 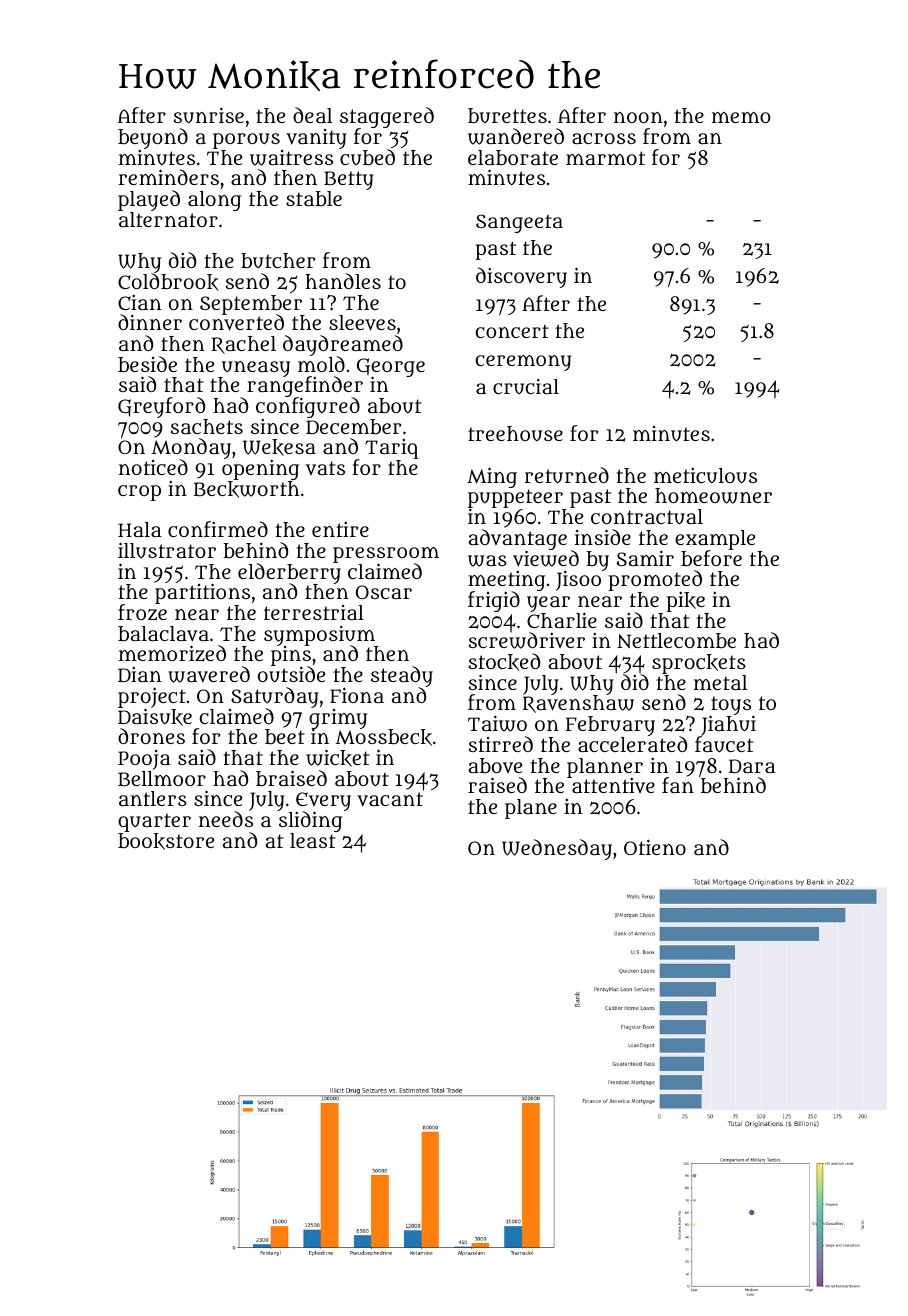 I want to click on crucial, so click(x=526, y=386).
